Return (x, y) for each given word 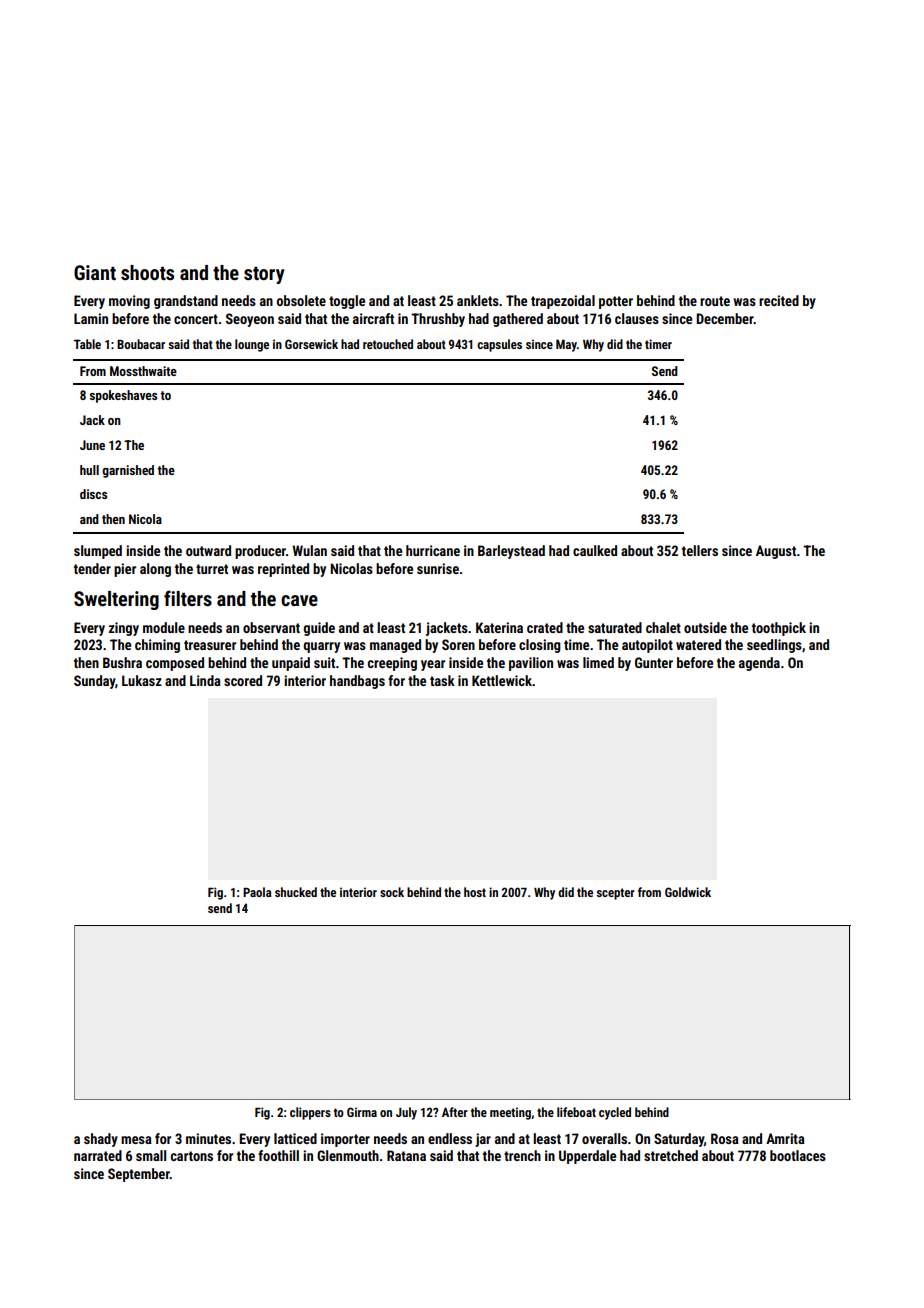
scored (243, 680)
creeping (392, 664)
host (475, 892)
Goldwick (688, 892)
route (715, 301)
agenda (759, 664)
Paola (257, 892)
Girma (362, 1112)
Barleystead (511, 552)
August (776, 552)
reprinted (283, 570)
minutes (208, 1138)
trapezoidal (563, 302)
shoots (147, 272)
